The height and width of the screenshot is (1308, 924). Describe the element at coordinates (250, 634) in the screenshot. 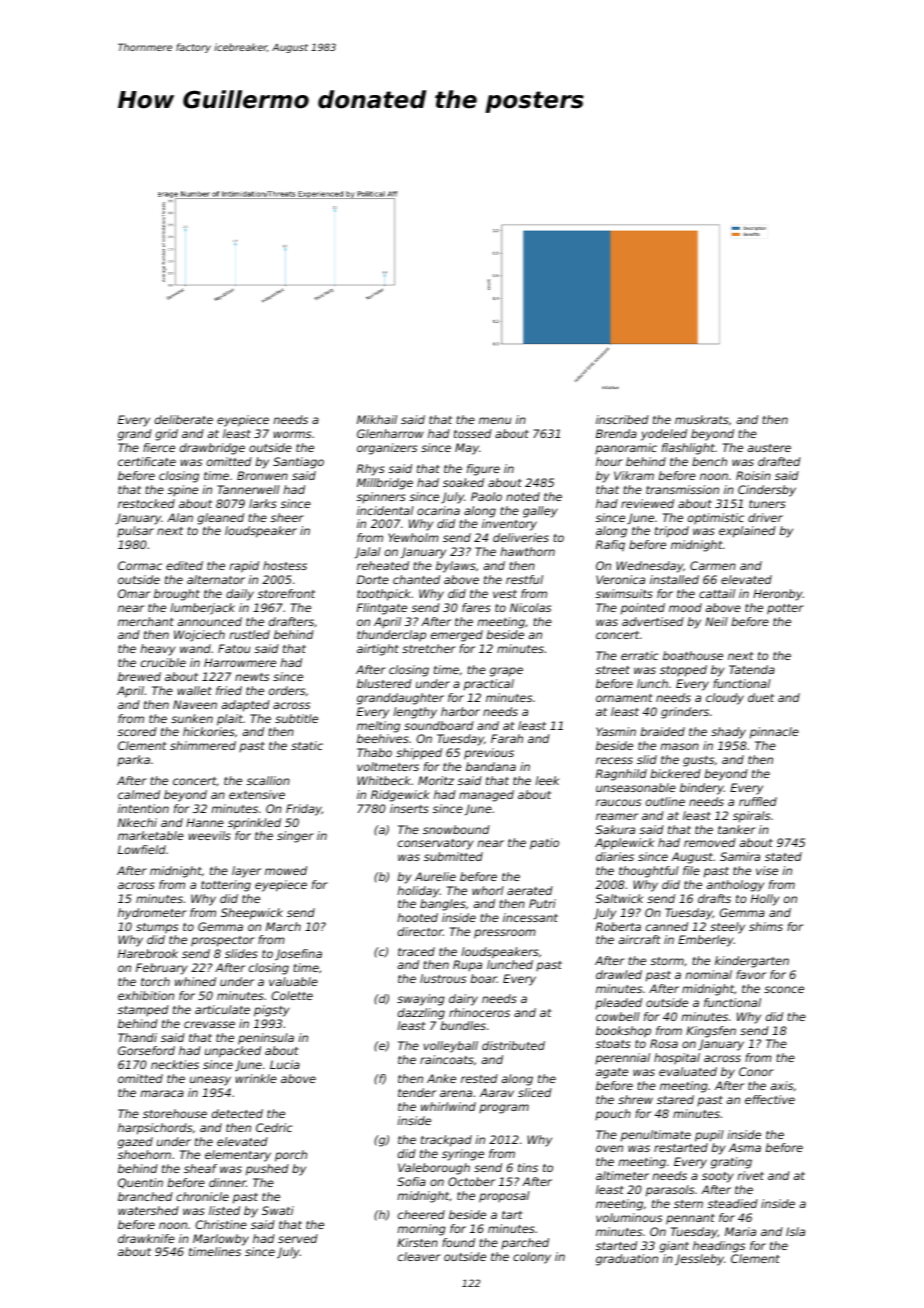

I see `rustled` at that location.
